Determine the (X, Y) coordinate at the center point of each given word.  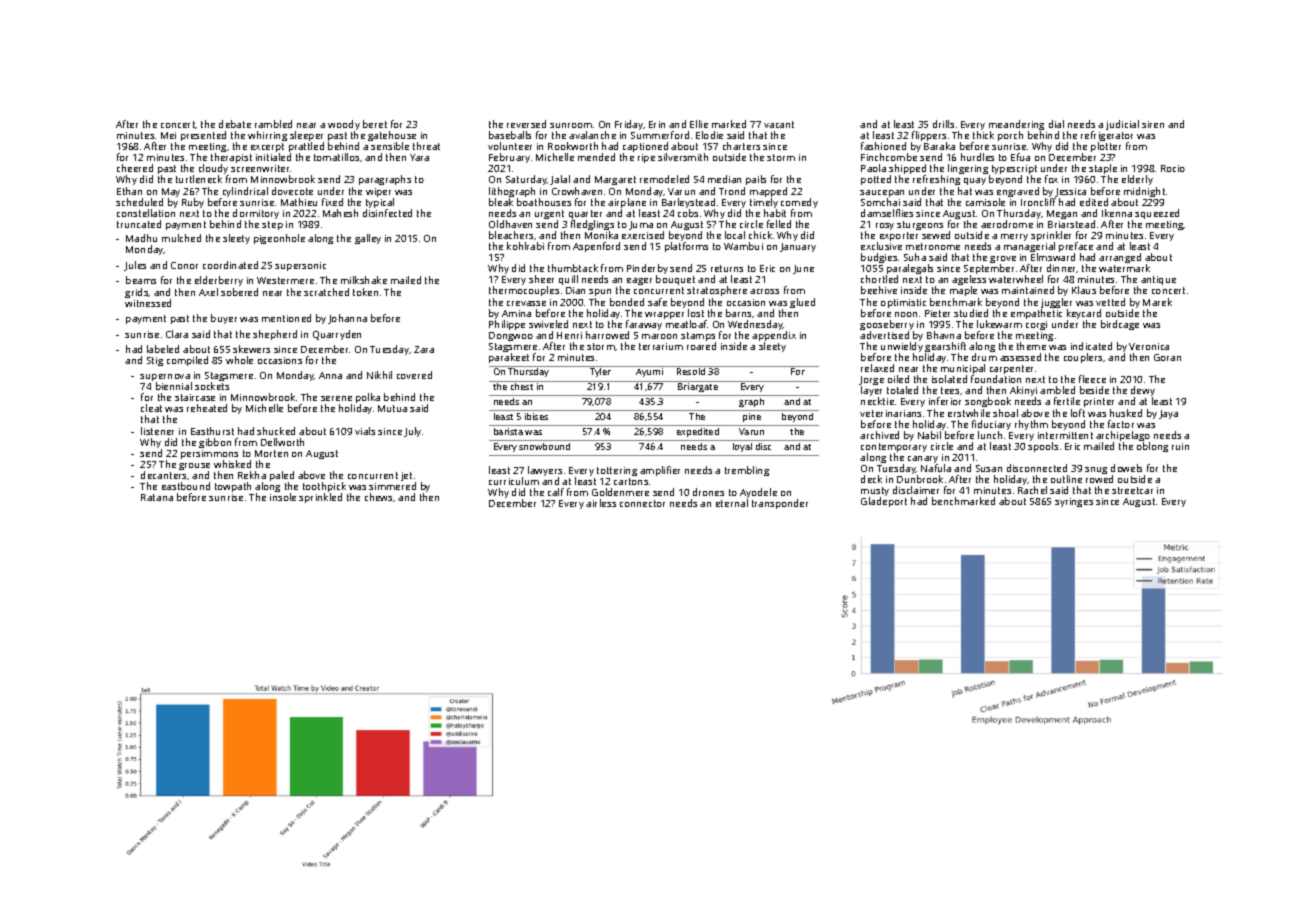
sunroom (571, 125)
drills (943, 124)
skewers (251, 349)
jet (406, 476)
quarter (585, 214)
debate (235, 124)
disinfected (387, 213)
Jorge (871, 381)
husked (1126, 413)
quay (975, 181)
